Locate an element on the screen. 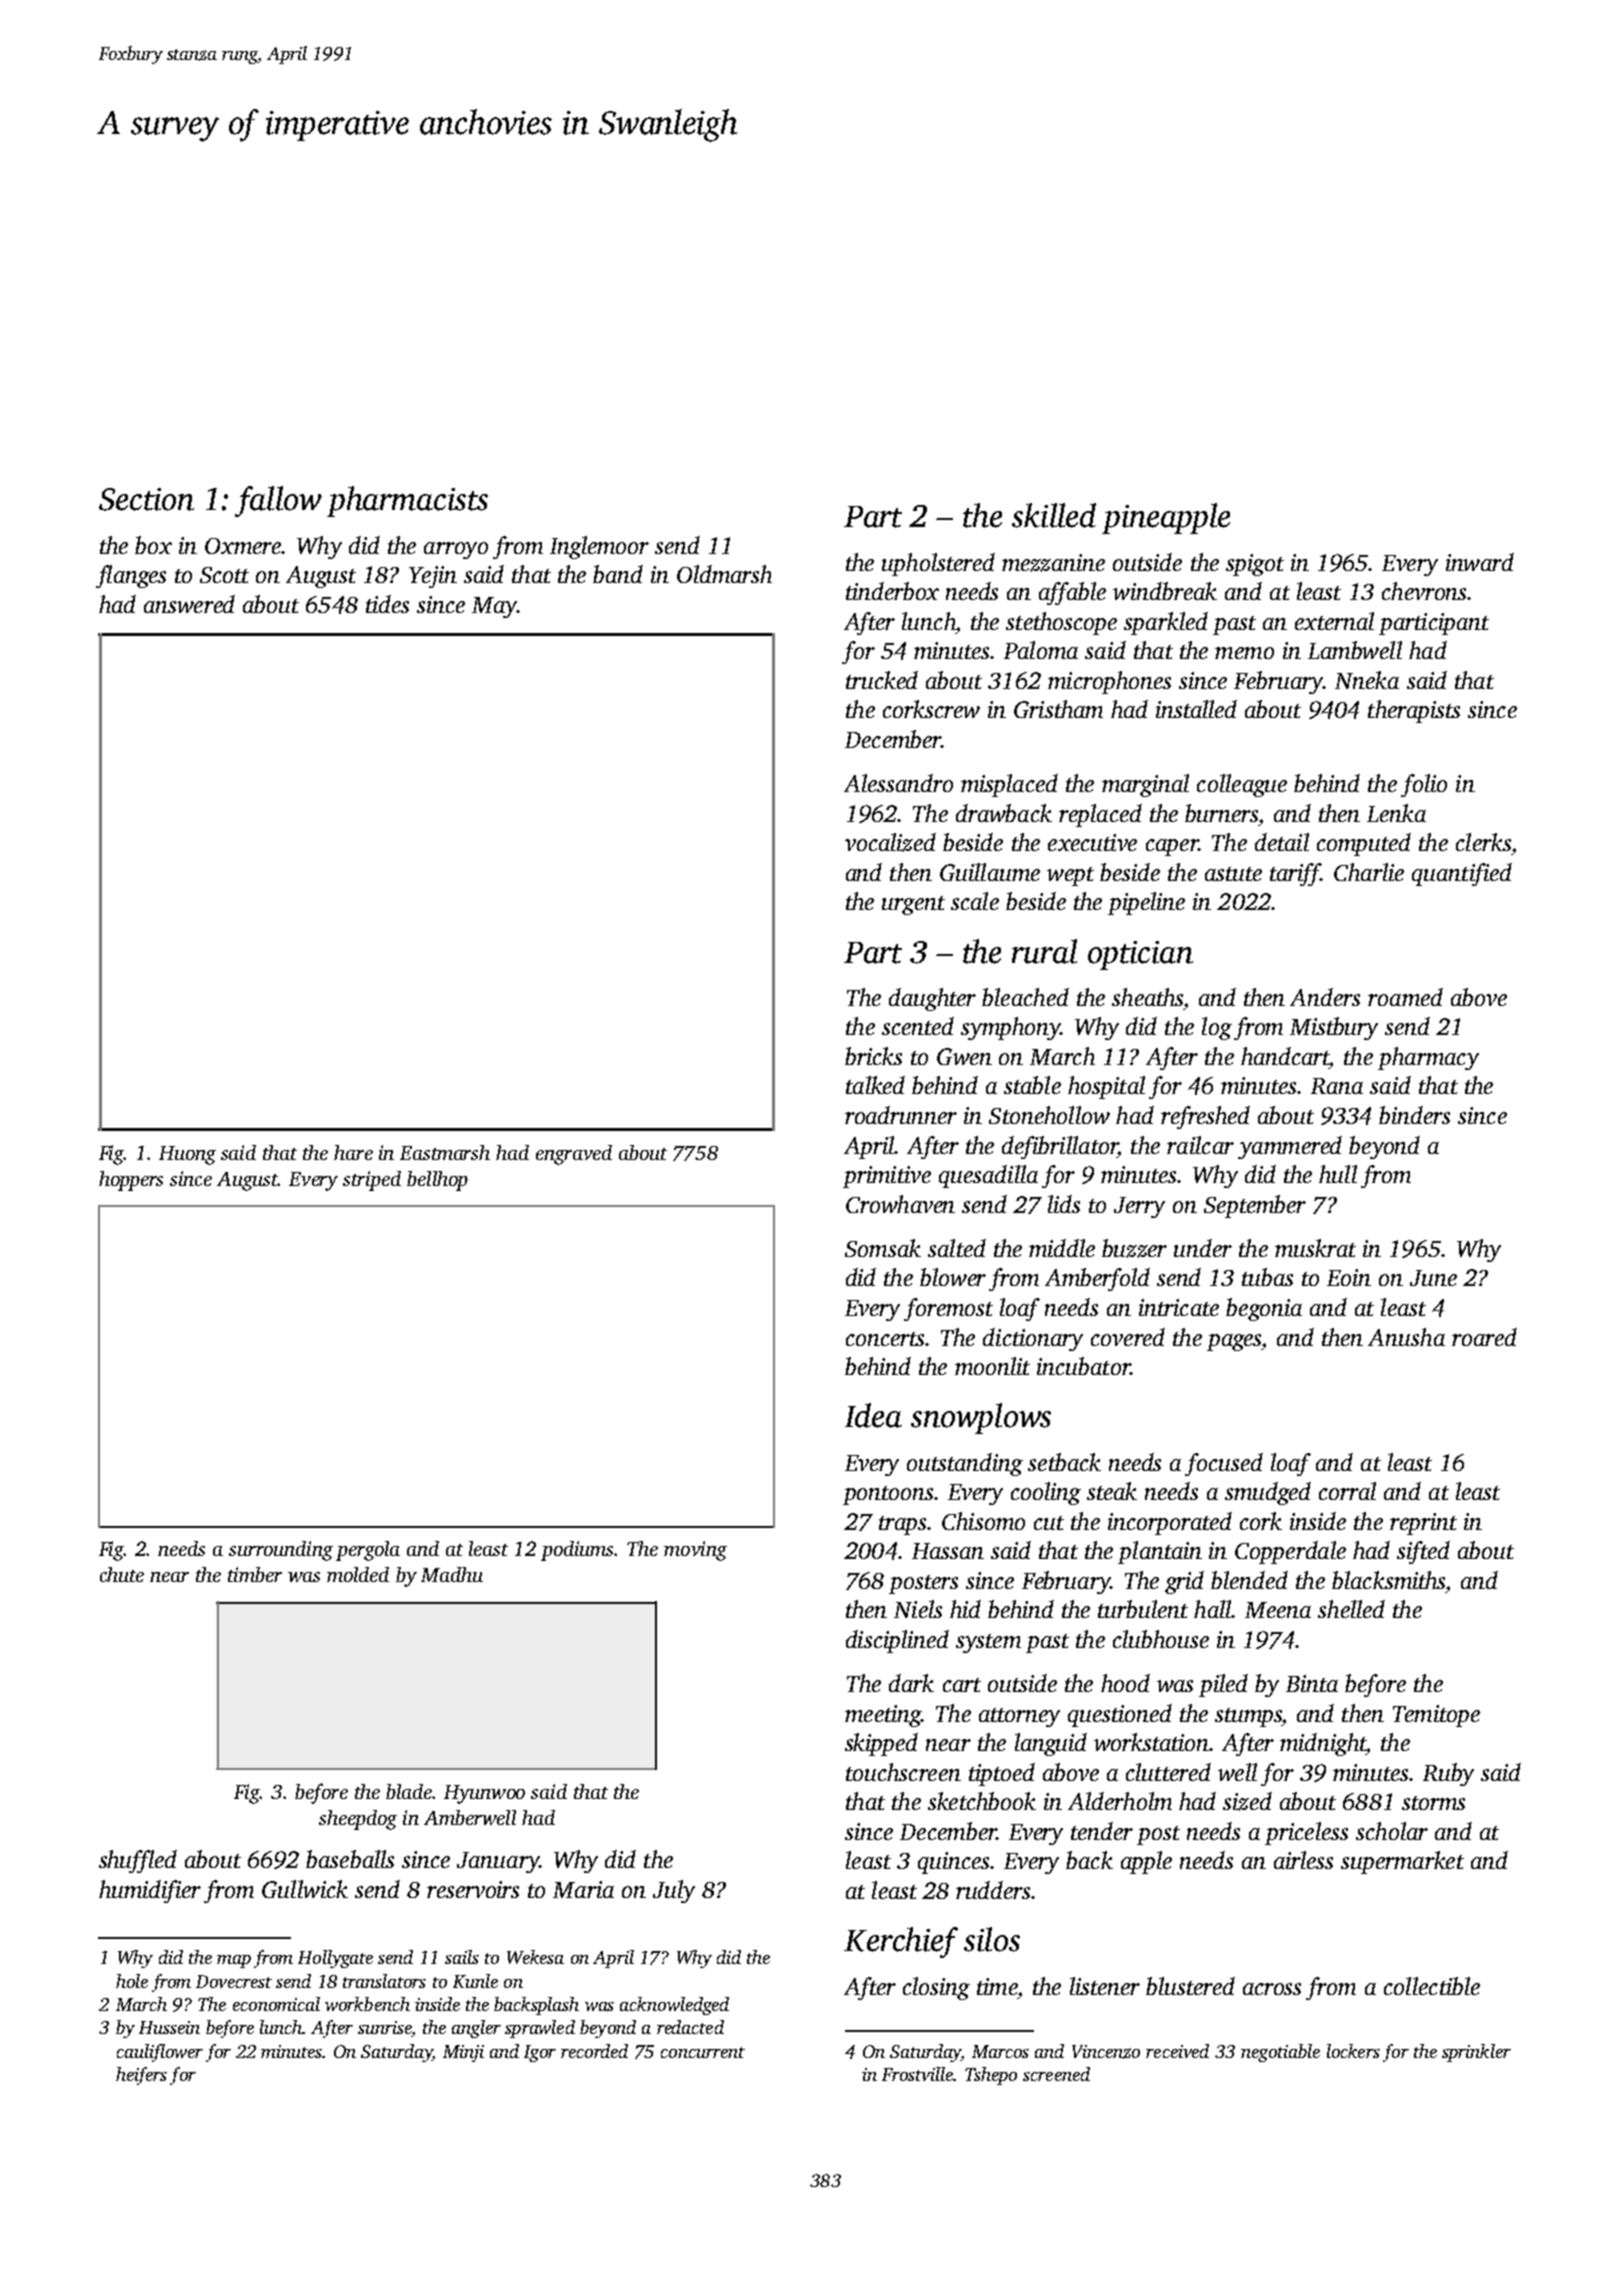  pharmacists is located at coordinates (407, 501).
